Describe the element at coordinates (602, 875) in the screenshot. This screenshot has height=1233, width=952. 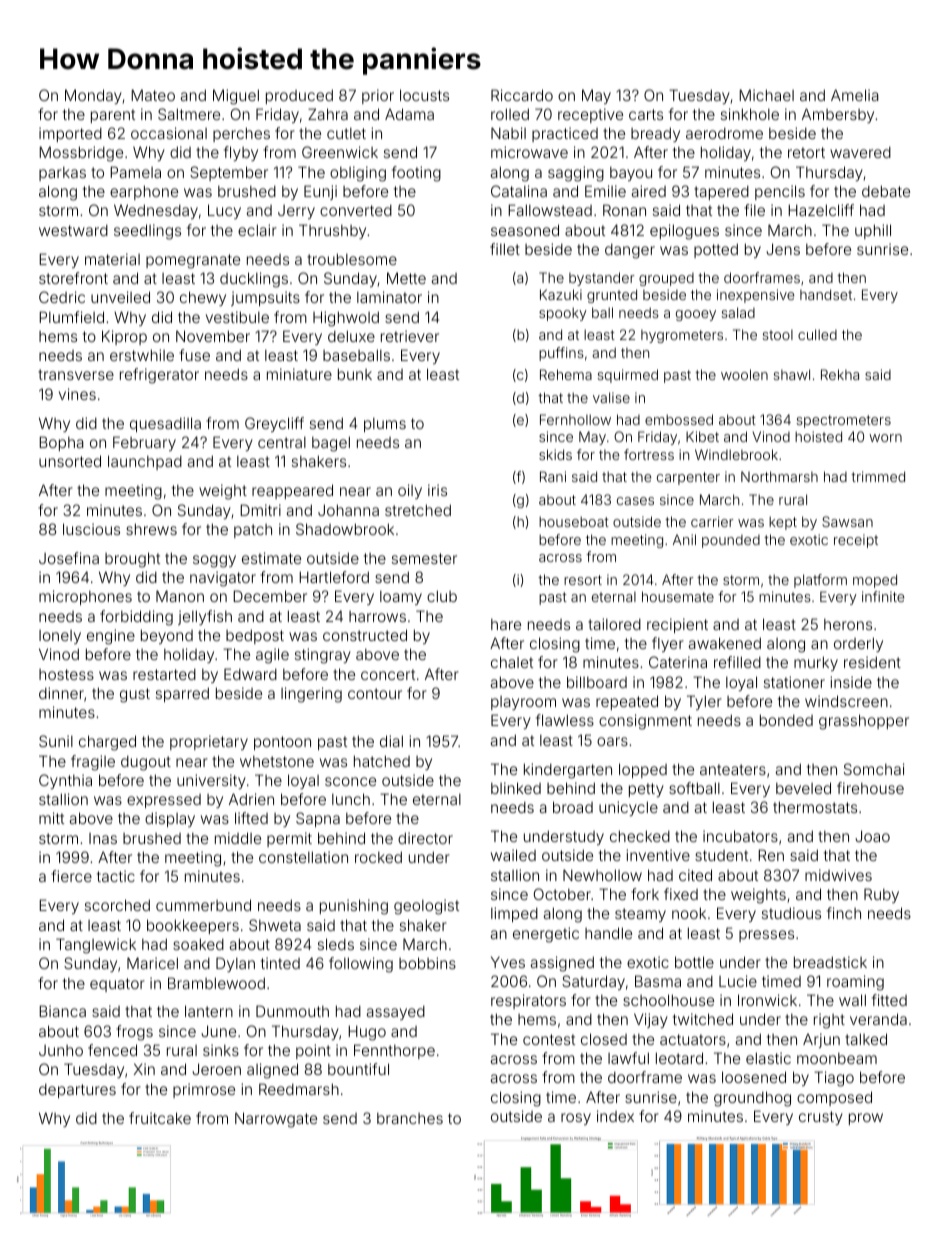
I see `Newhollow` at that location.
